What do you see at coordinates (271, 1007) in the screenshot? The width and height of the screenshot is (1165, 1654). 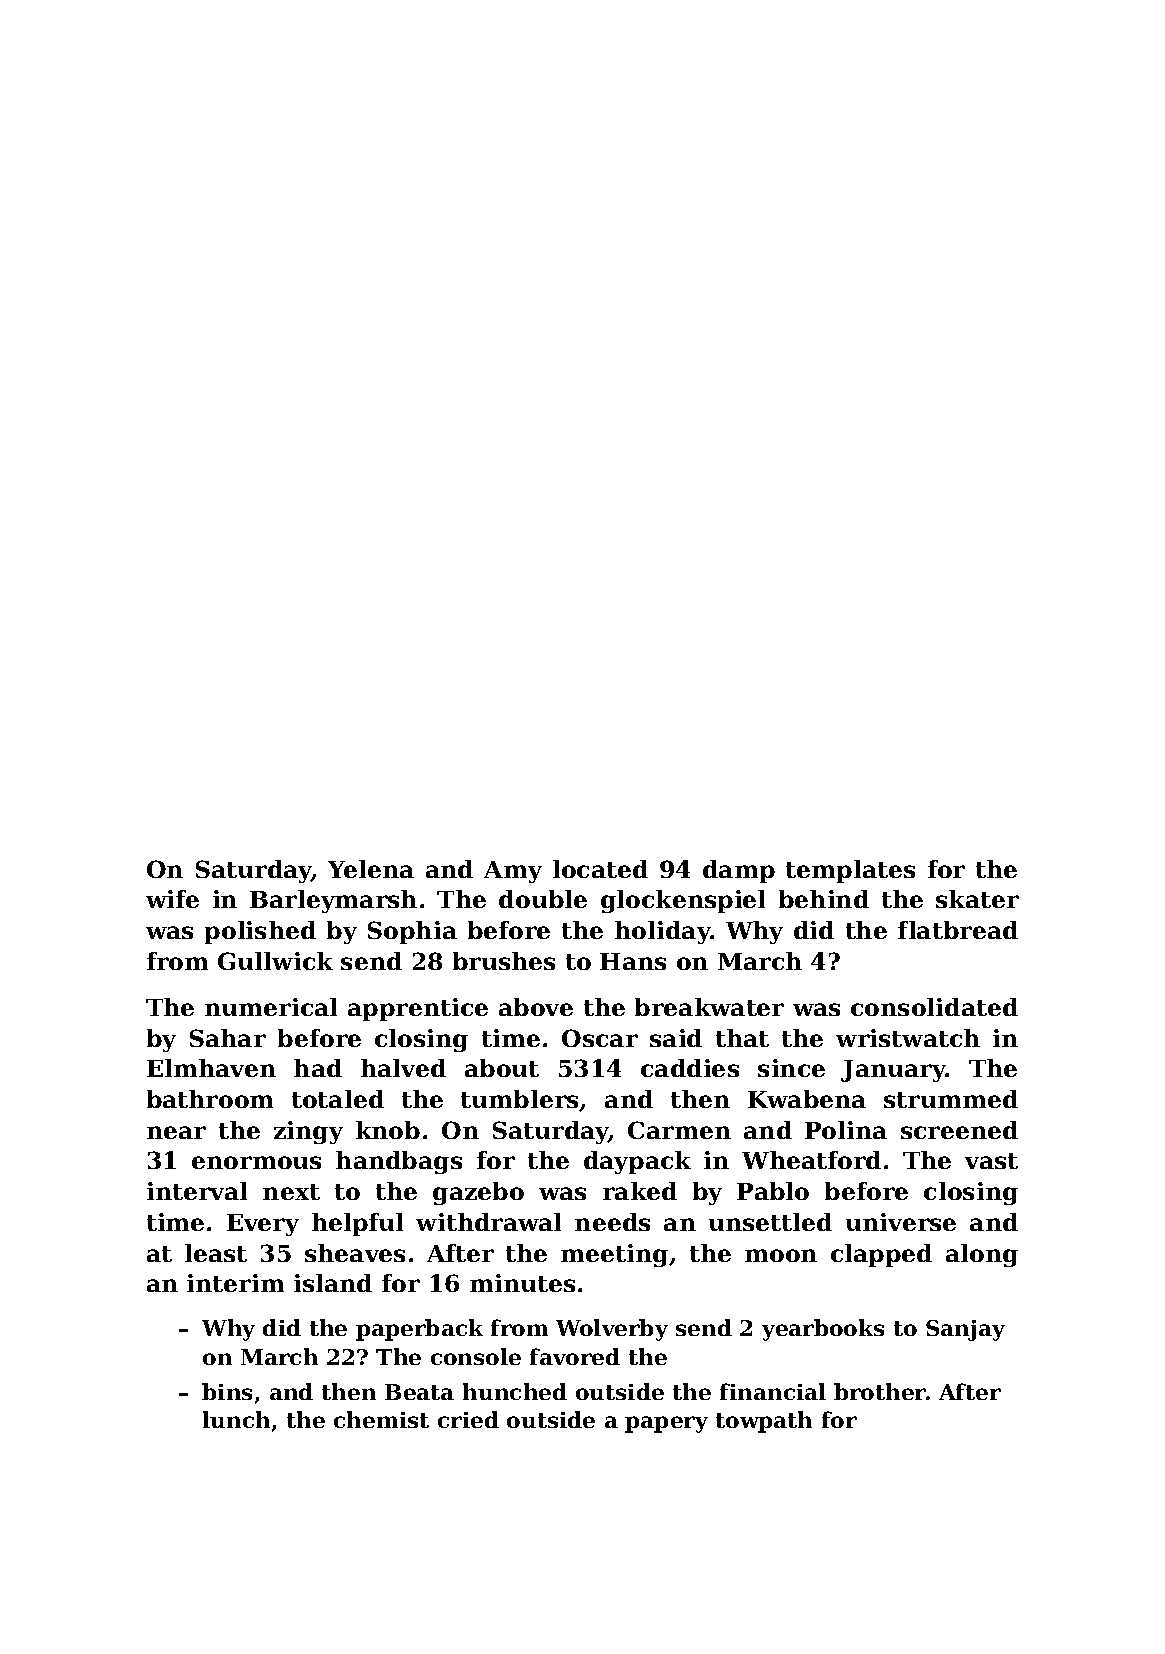 I see `numerical` at bounding box center [271, 1007].
